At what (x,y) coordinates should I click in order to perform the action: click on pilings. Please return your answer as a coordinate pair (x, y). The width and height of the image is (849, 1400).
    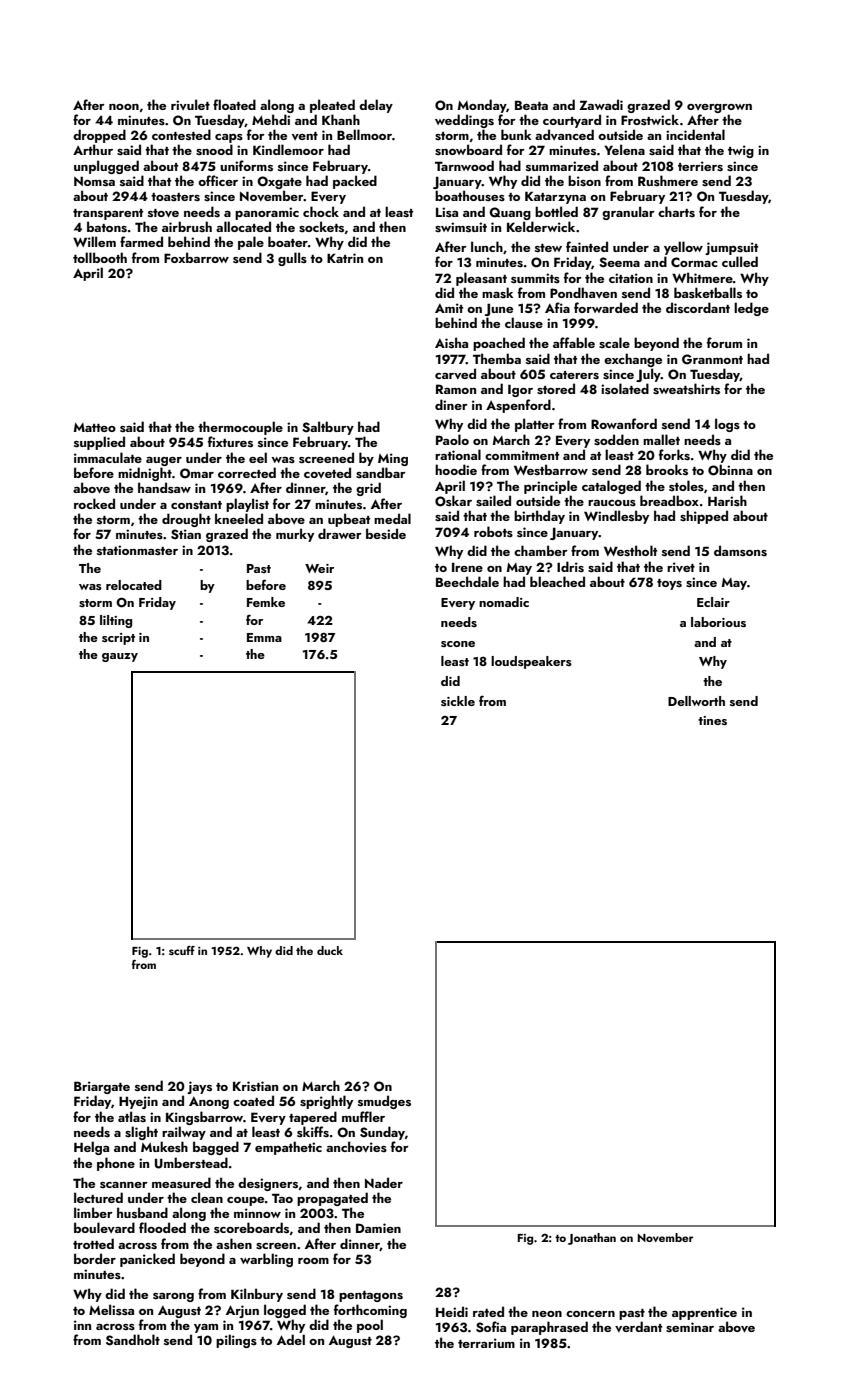
    Looking at the image, I should click on (236, 1341).
